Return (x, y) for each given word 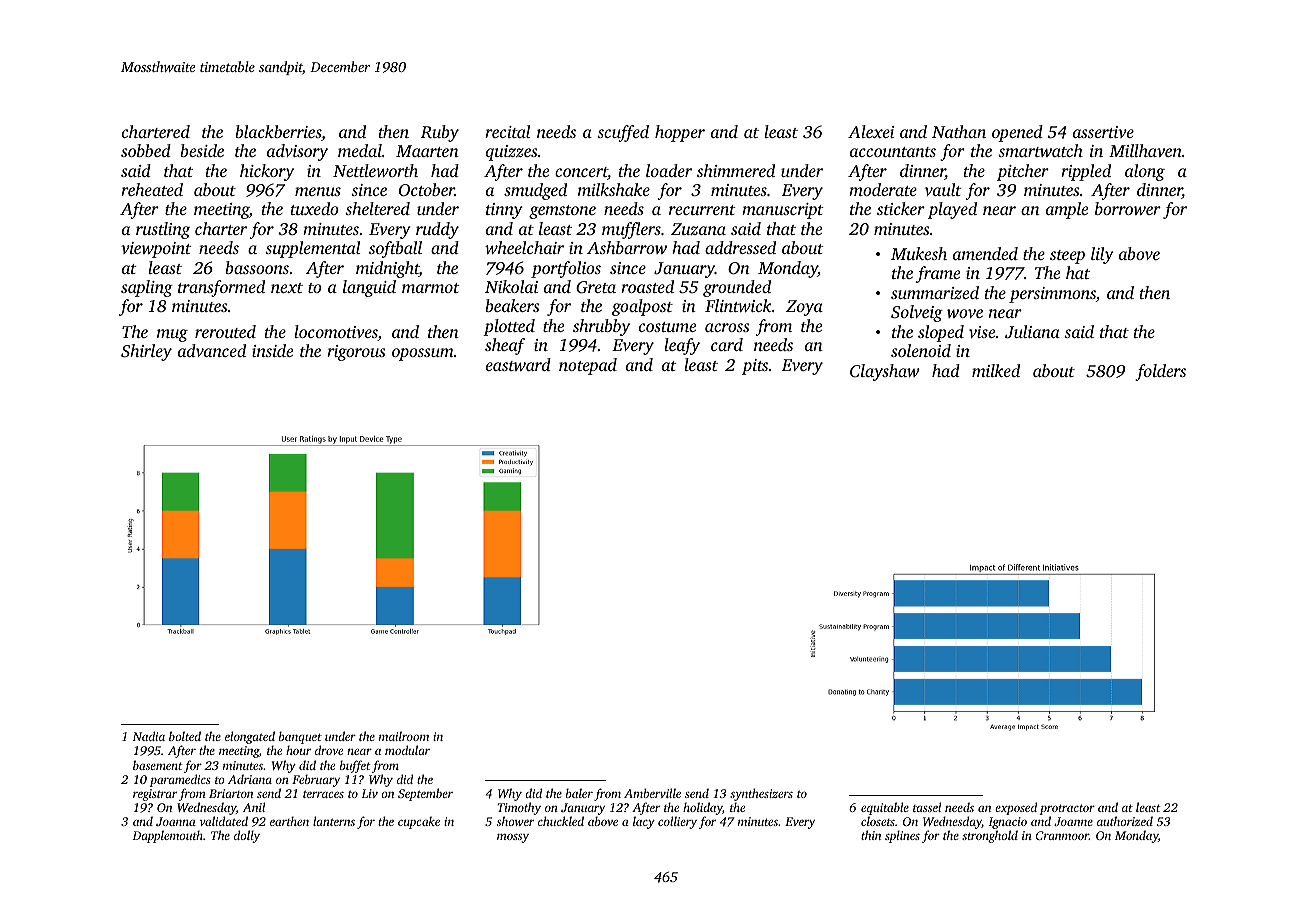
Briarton (231, 793)
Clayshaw (885, 372)
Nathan (959, 131)
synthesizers (761, 794)
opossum (423, 354)
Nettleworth (375, 170)
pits (755, 367)
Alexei (871, 131)
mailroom (404, 736)
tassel (927, 807)
